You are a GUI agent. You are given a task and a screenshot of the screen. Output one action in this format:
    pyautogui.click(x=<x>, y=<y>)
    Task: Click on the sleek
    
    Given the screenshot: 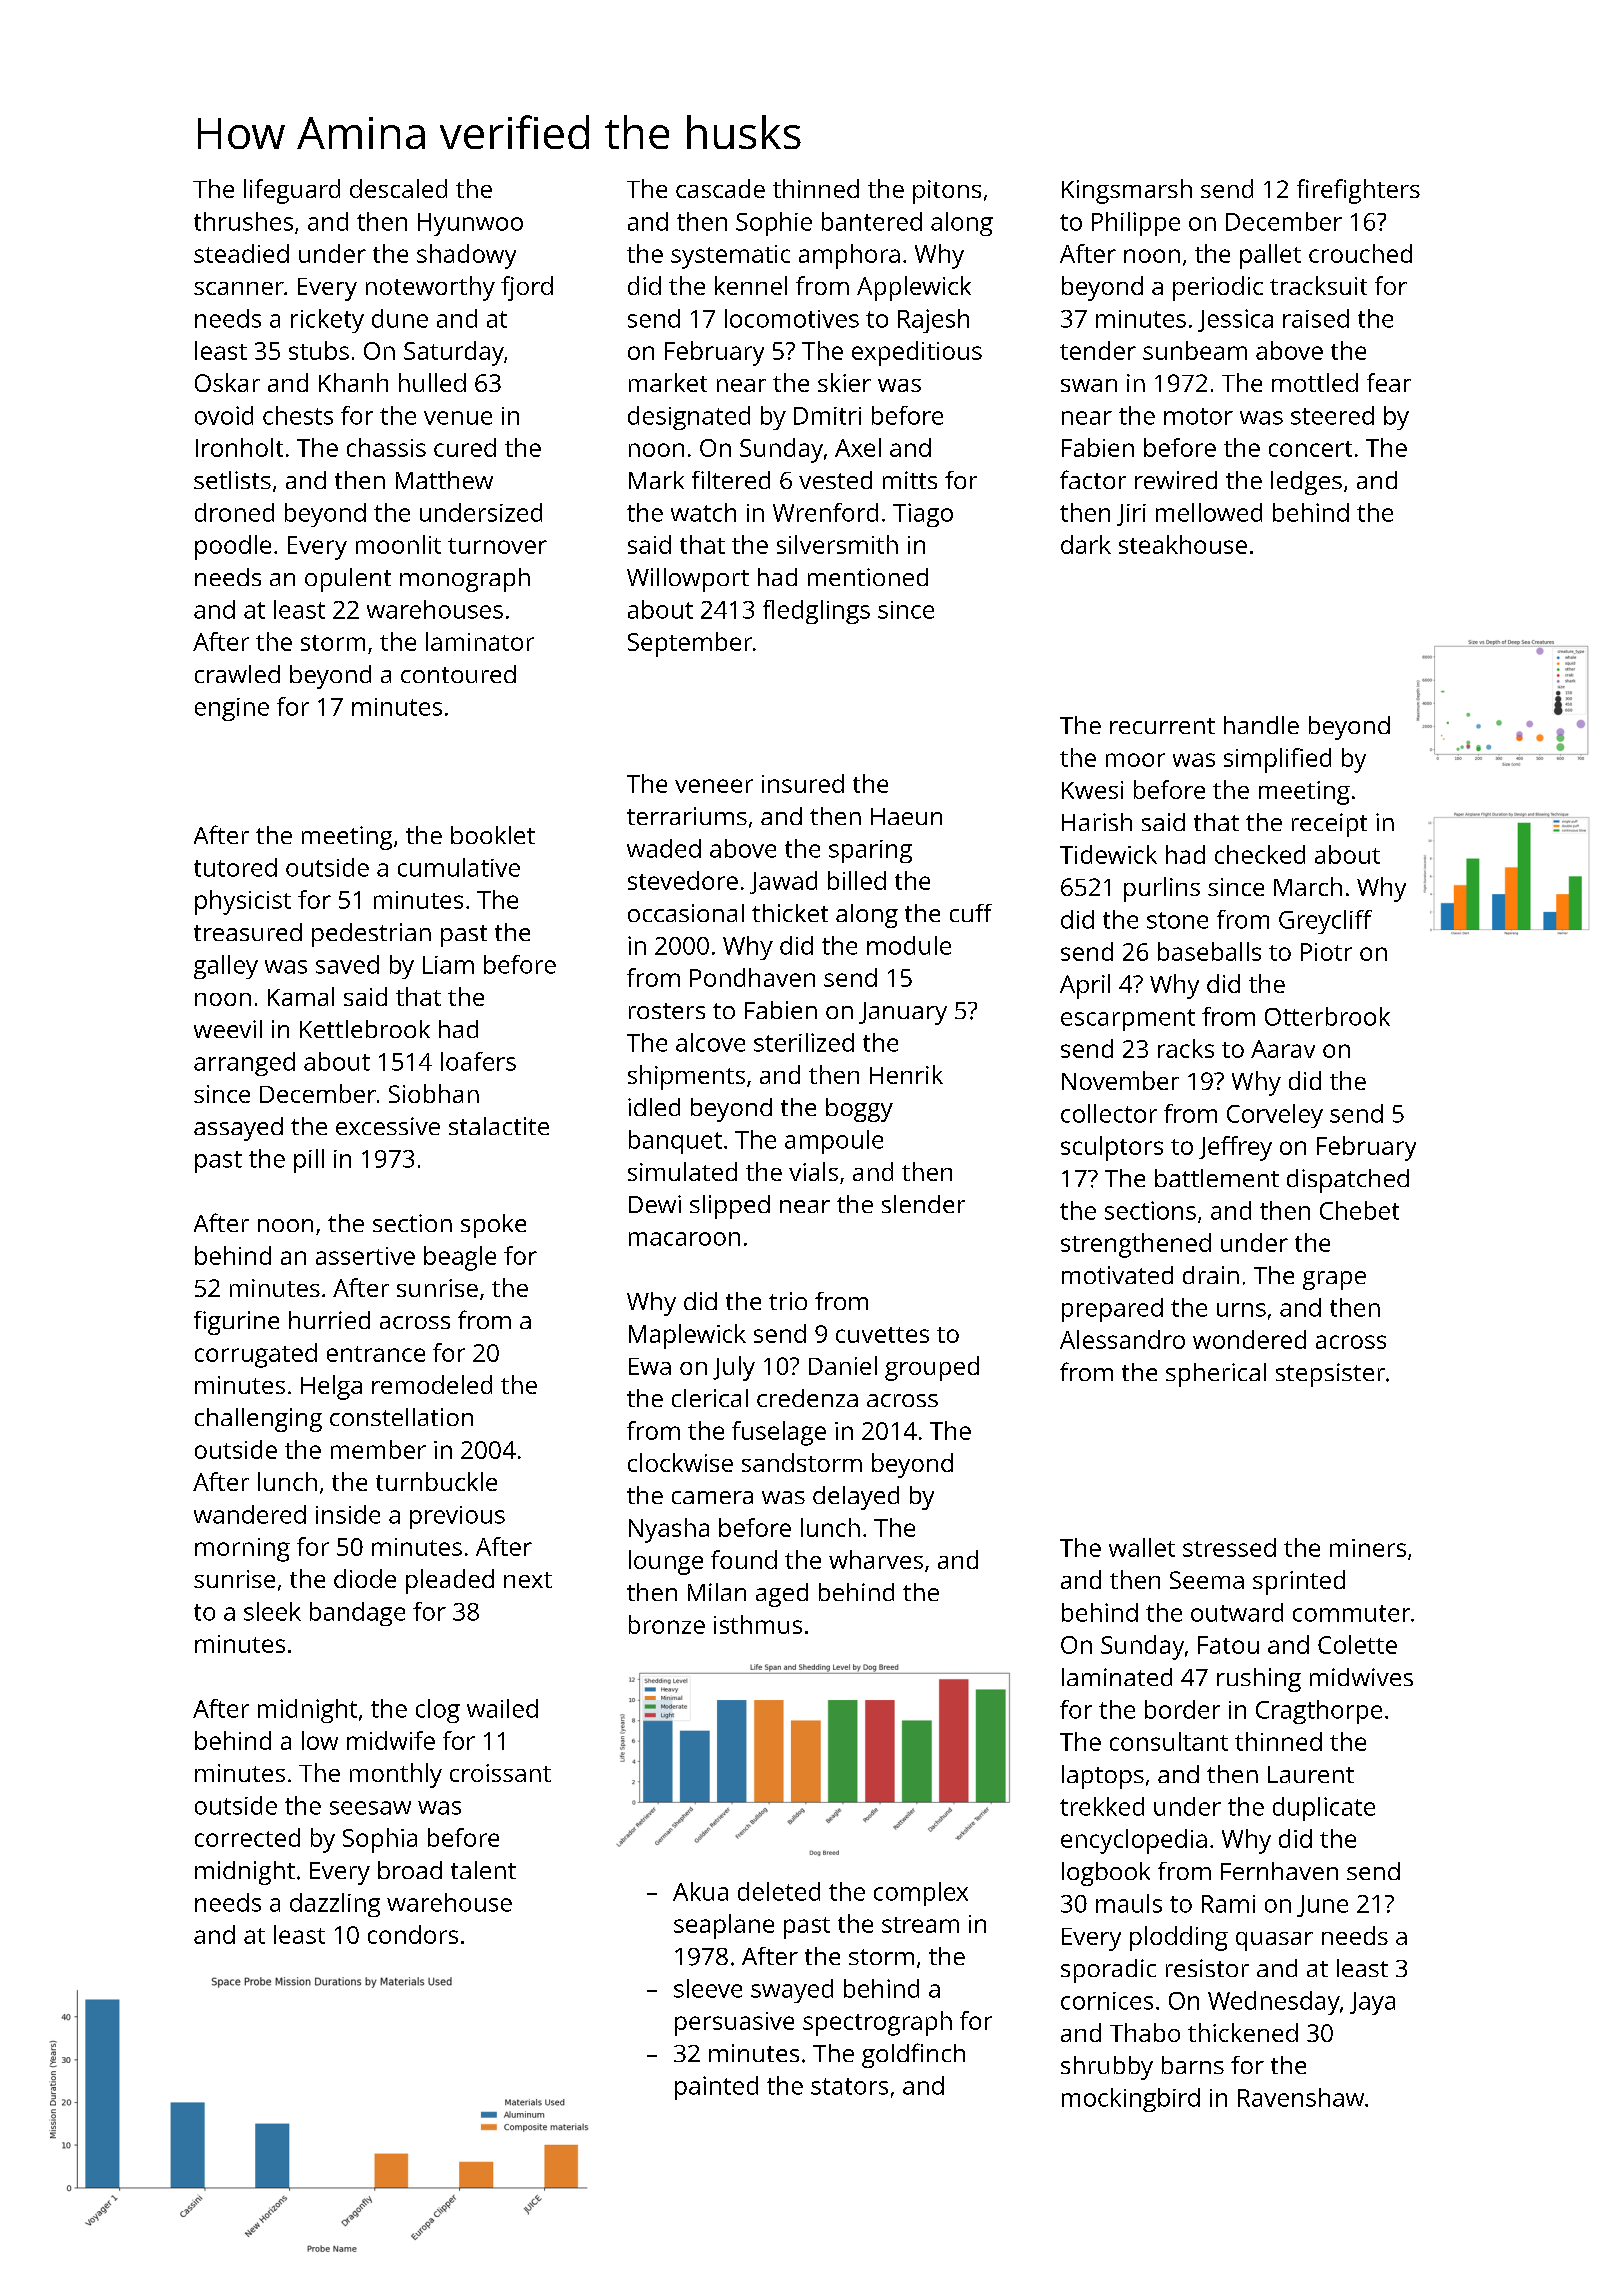 What is the action you would take?
    pyautogui.click(x=272, y=1611)
